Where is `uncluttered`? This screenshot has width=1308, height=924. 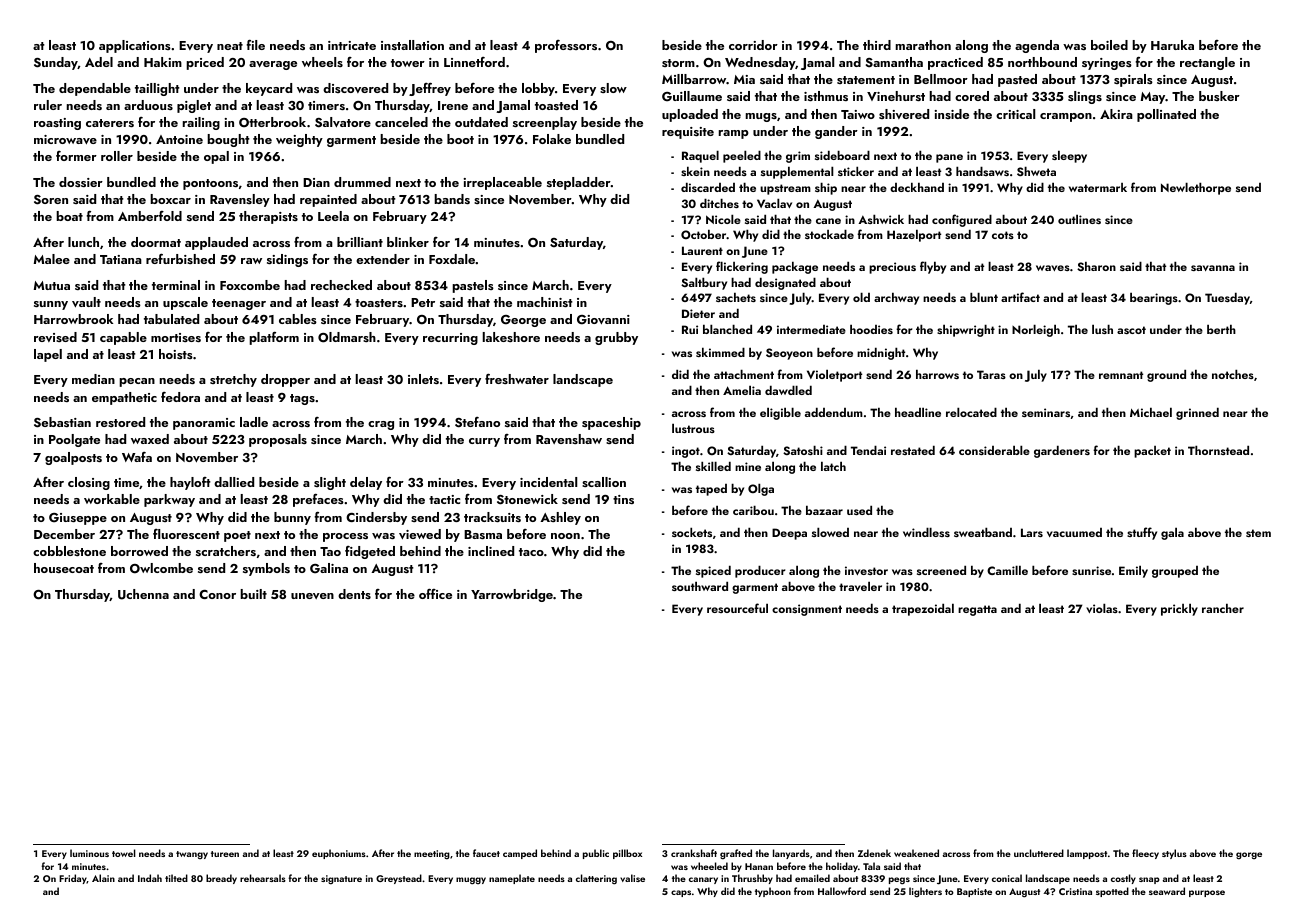 uncluttered is located at coordinates (1039, 853).
